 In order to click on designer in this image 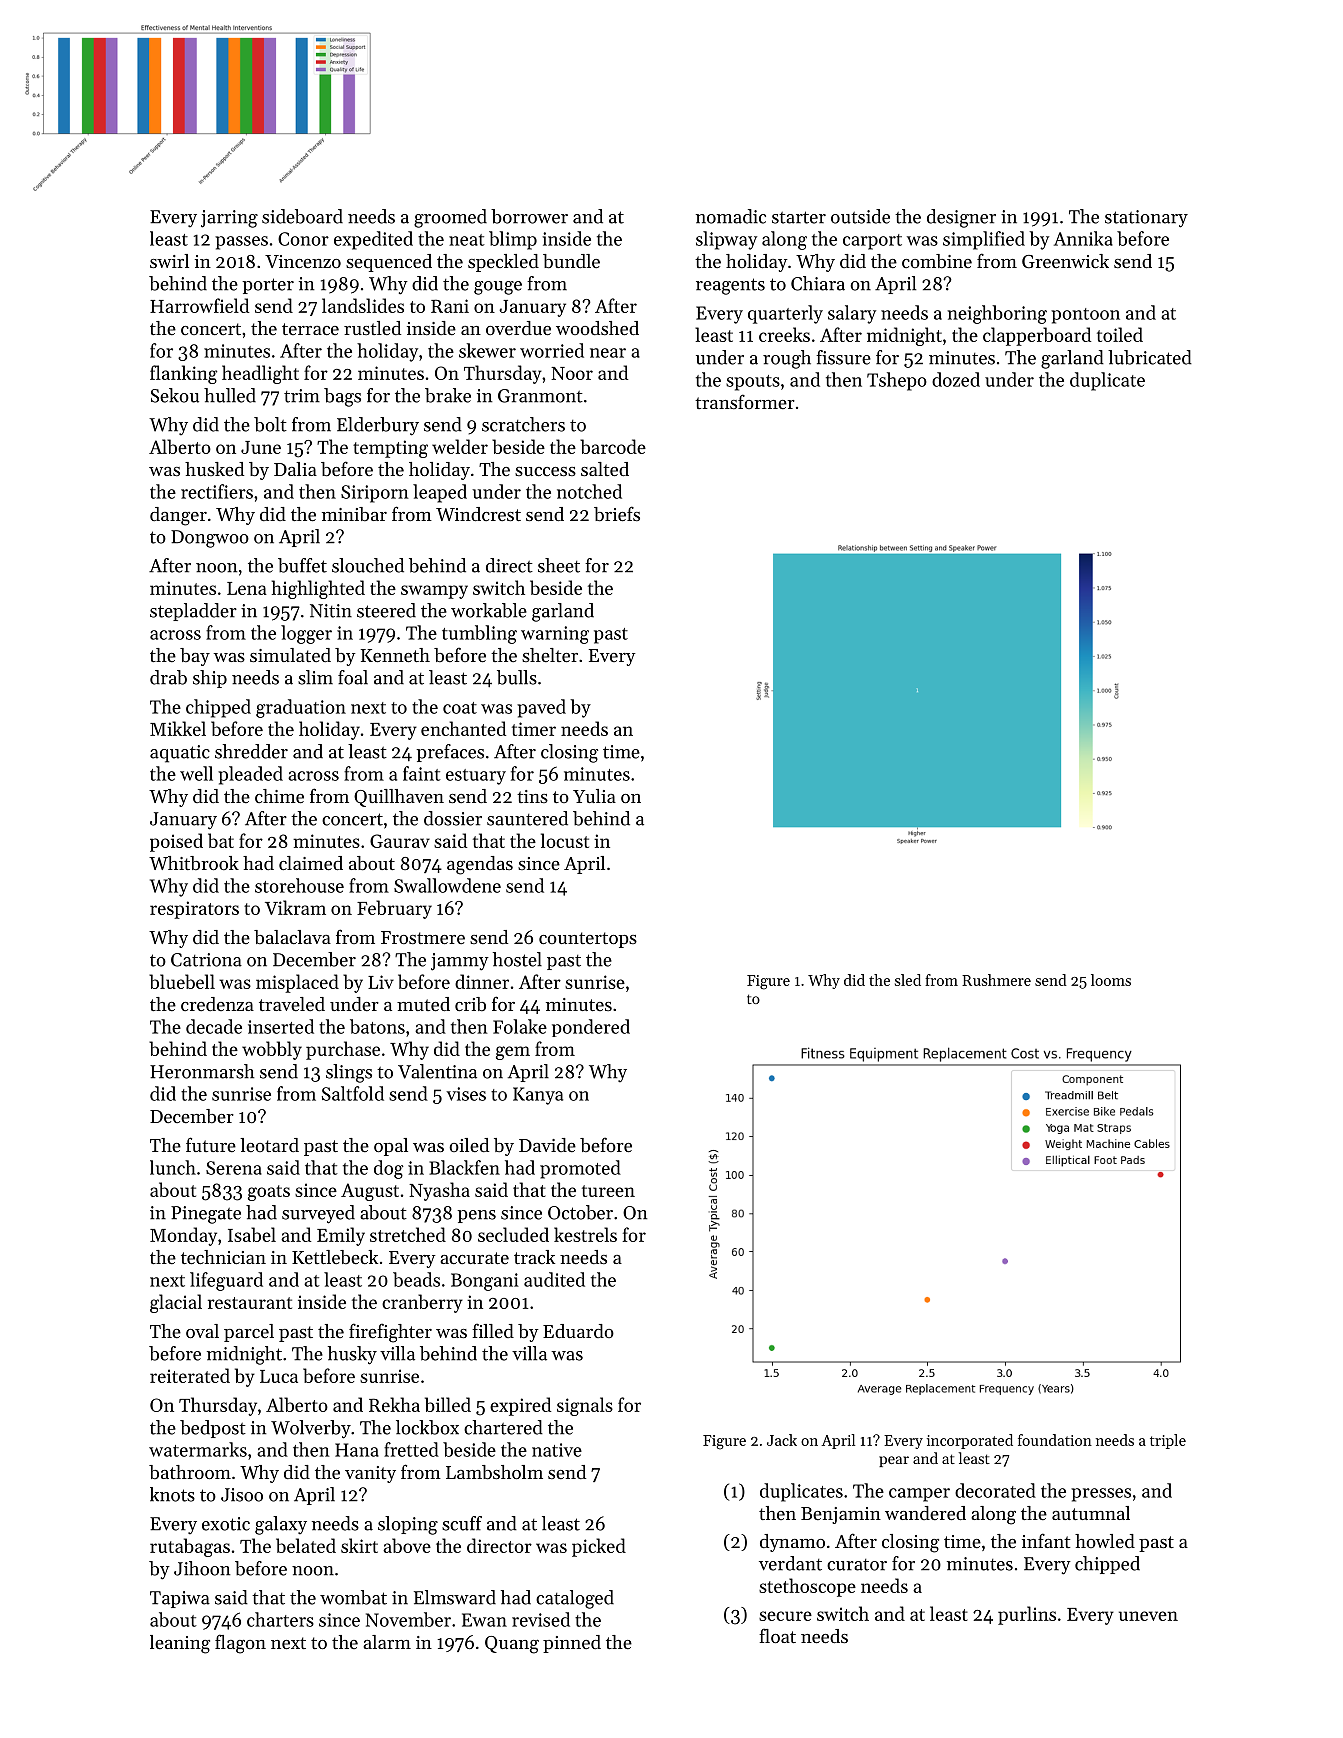, I will do `click(961, 218)`.
